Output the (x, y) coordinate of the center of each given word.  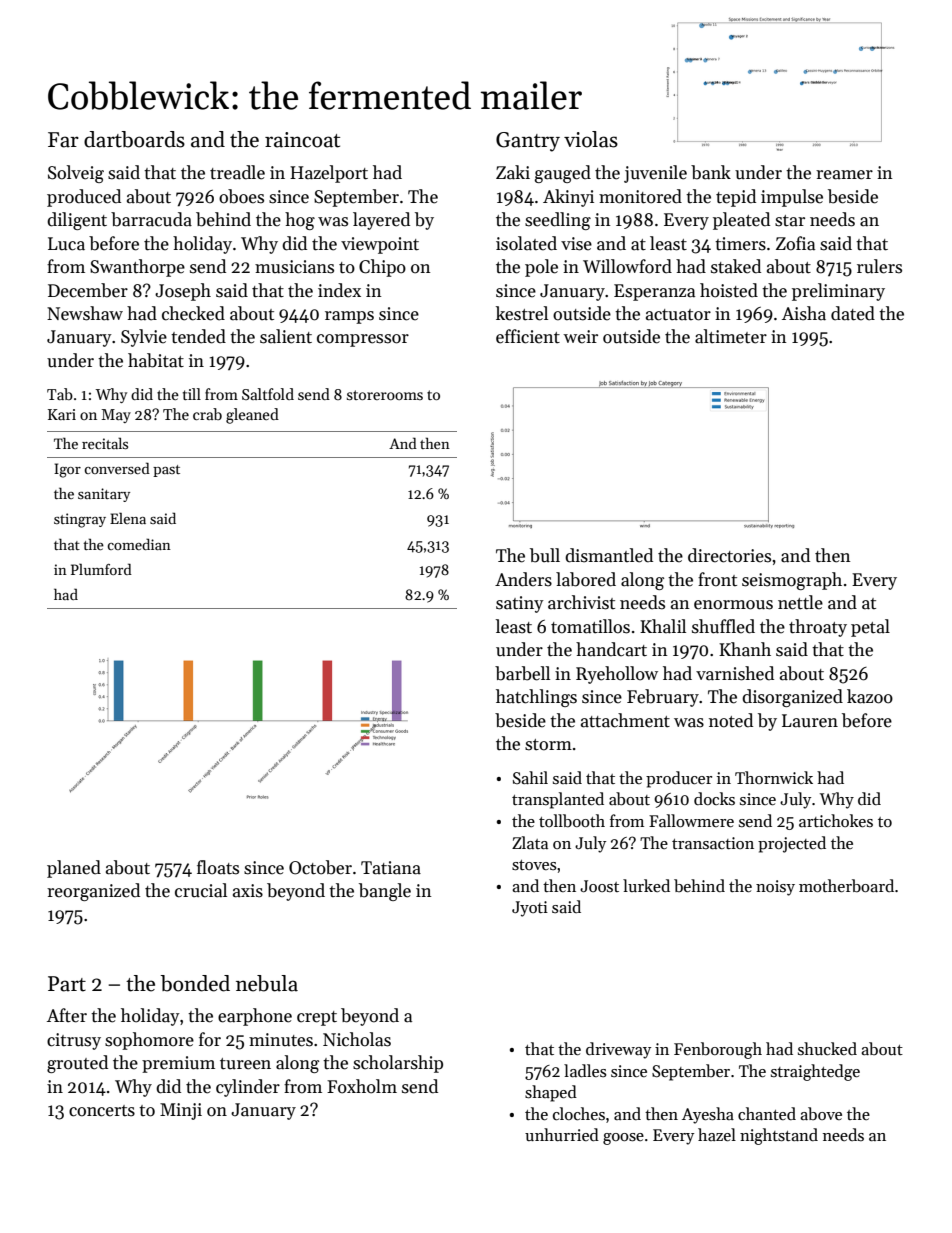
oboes (241, 196)
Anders (523, 579)
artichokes (836, 820)
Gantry (528, 142)
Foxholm (362, 1086)
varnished (735, 673)
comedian (139, 544)
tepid (736, 198)
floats (218, 867)
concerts (102, 1111)
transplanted (558, 800)
